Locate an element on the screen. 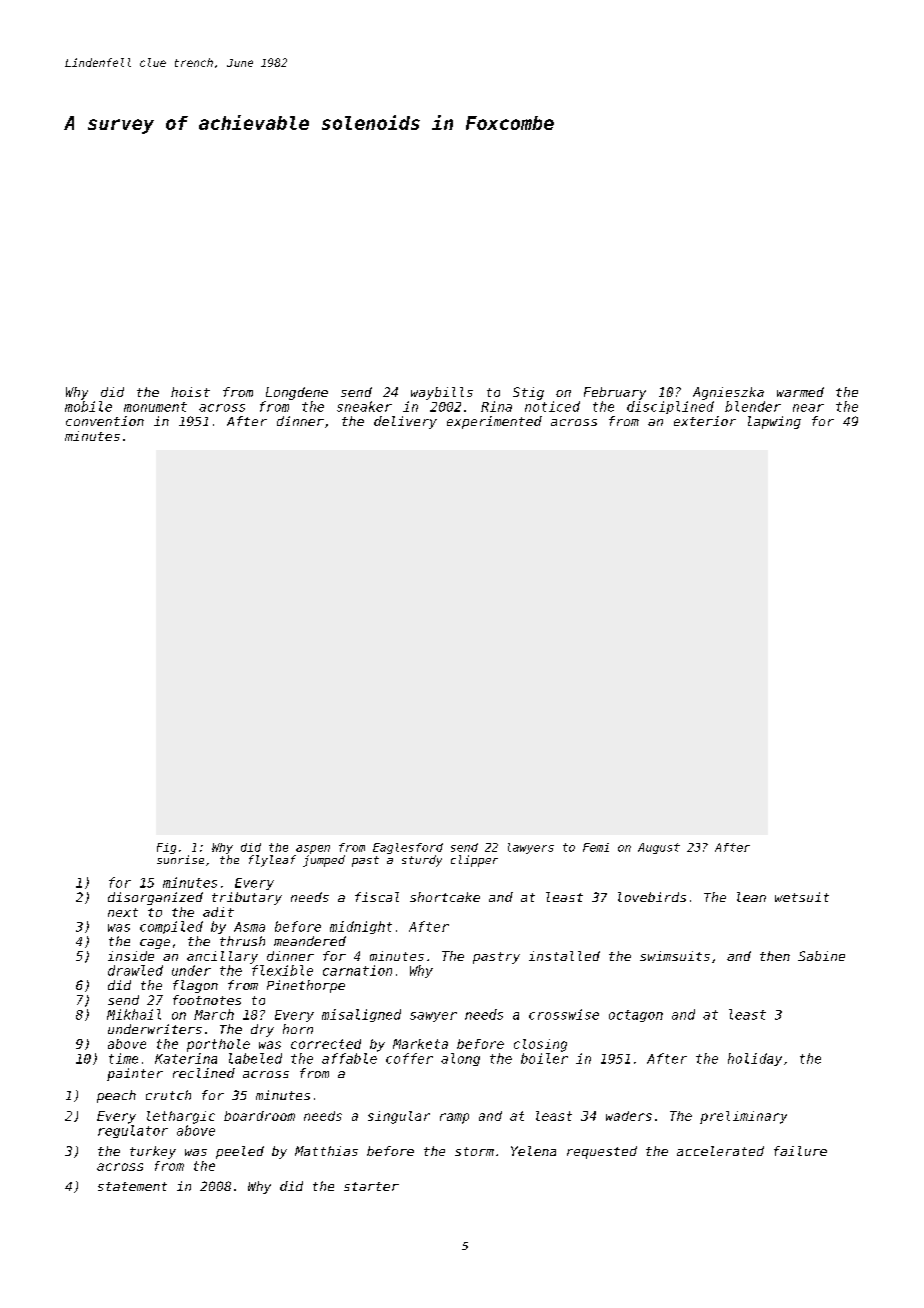 Image resolution: width=924 pixels, height=1308 pixels. Agnieszka is located at coordinates (728, 393).
